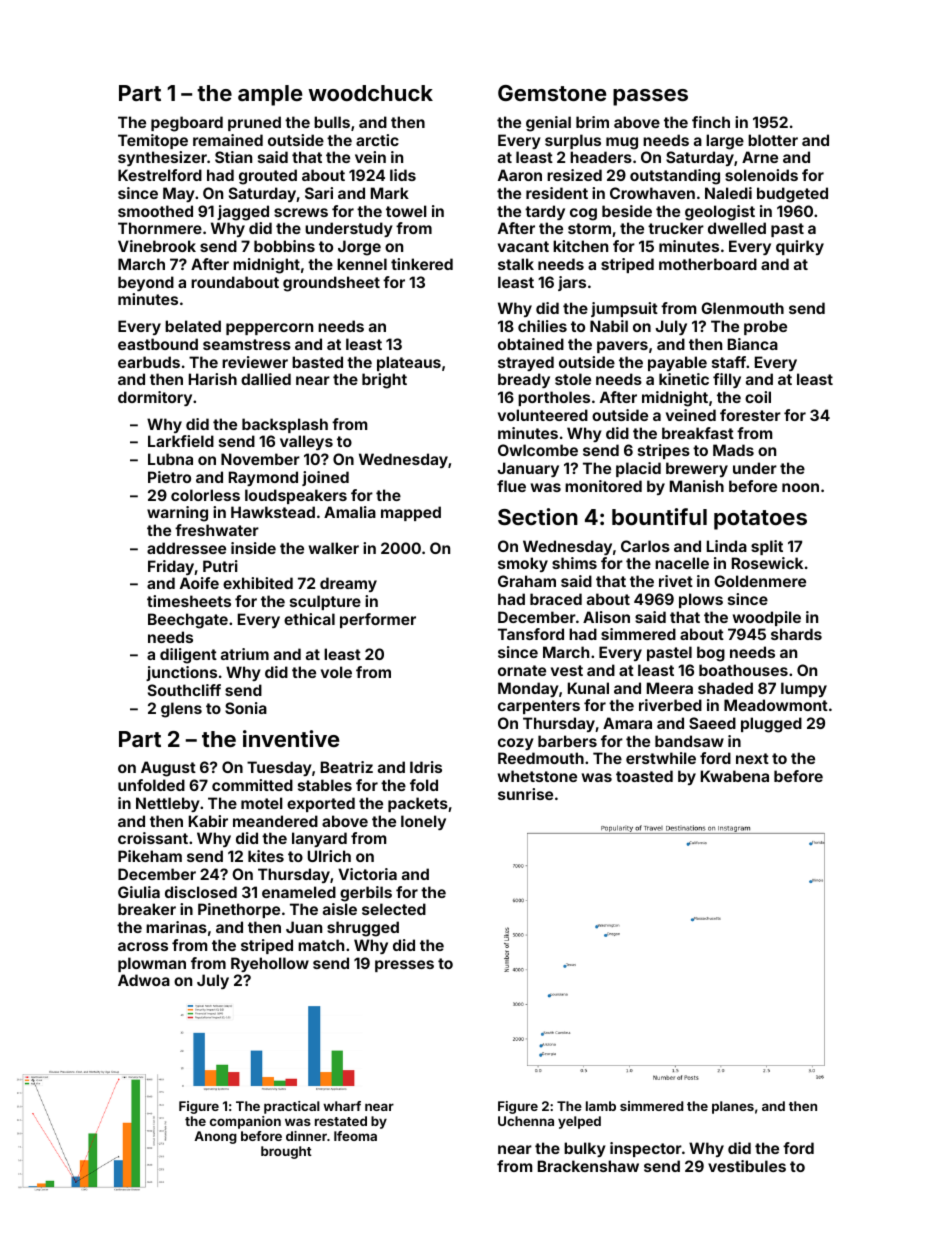 This screenshot has width=952, height=1233. What do you see at coordinates (646, 1149) in the screenshot?
I see `inspector` at bounding box center [646, 1149].
